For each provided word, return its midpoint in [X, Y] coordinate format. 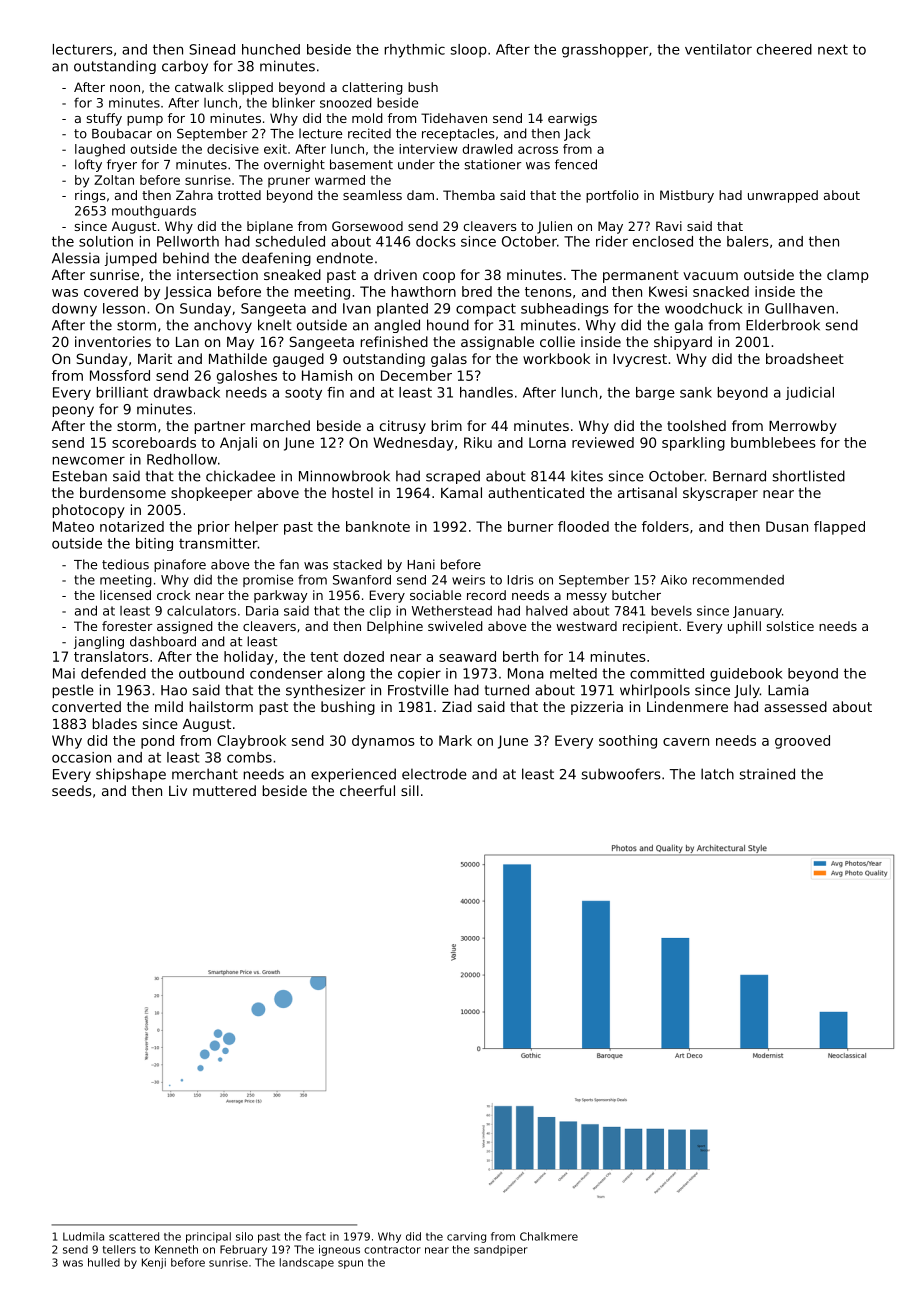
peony [73, 411]
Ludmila [83, 1236]
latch [717, 774]
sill [410, 790]
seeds [72, 790]
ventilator [718, 49]
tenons [548, 292]
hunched [271, 49]
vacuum [710, 276]
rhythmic [415, 51]
